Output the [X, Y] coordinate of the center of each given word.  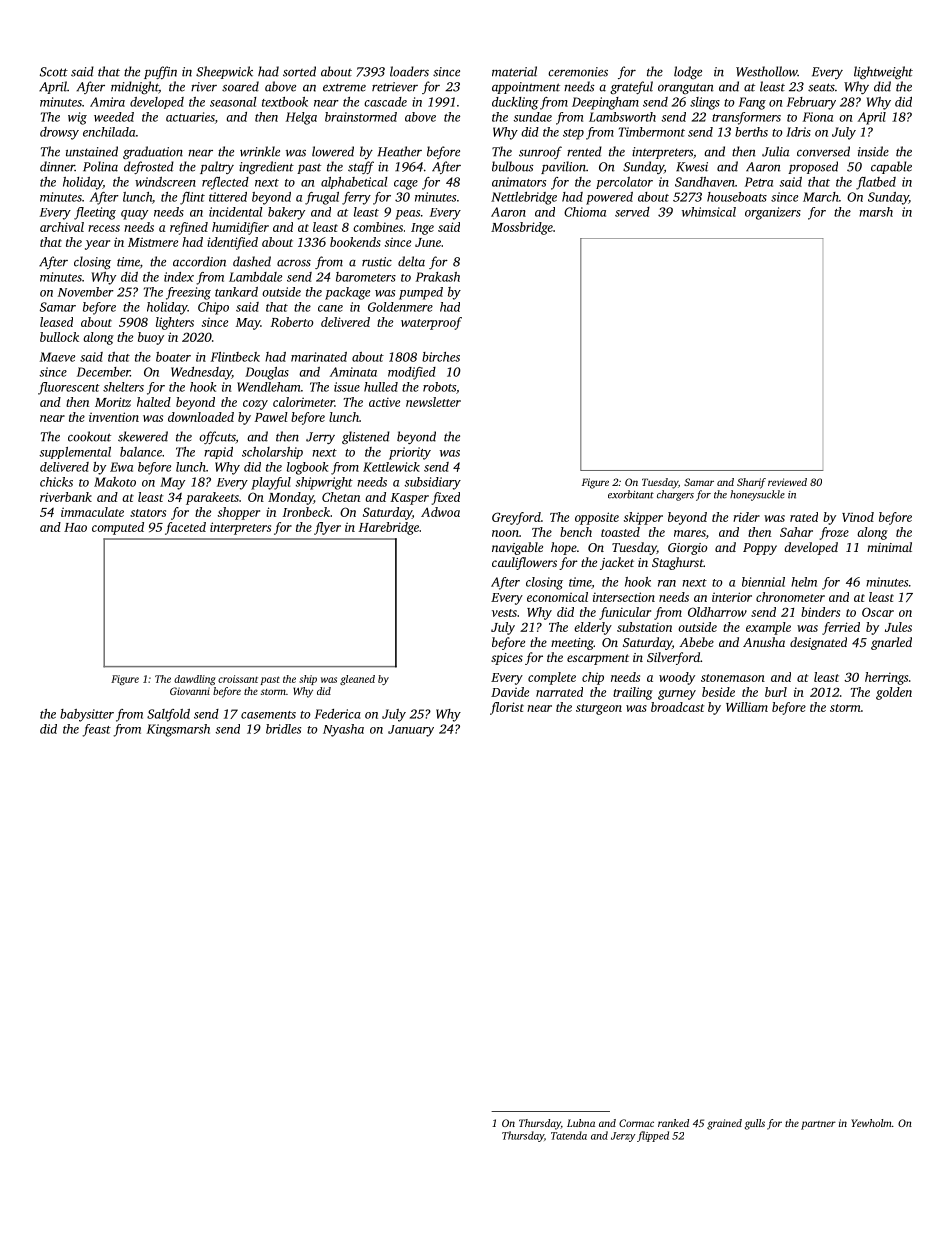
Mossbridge [522, 228]
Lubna [581, 1123]
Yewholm [871, 1123]
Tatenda [569, 1135]
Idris [798, 132]
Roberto [292, 322]
